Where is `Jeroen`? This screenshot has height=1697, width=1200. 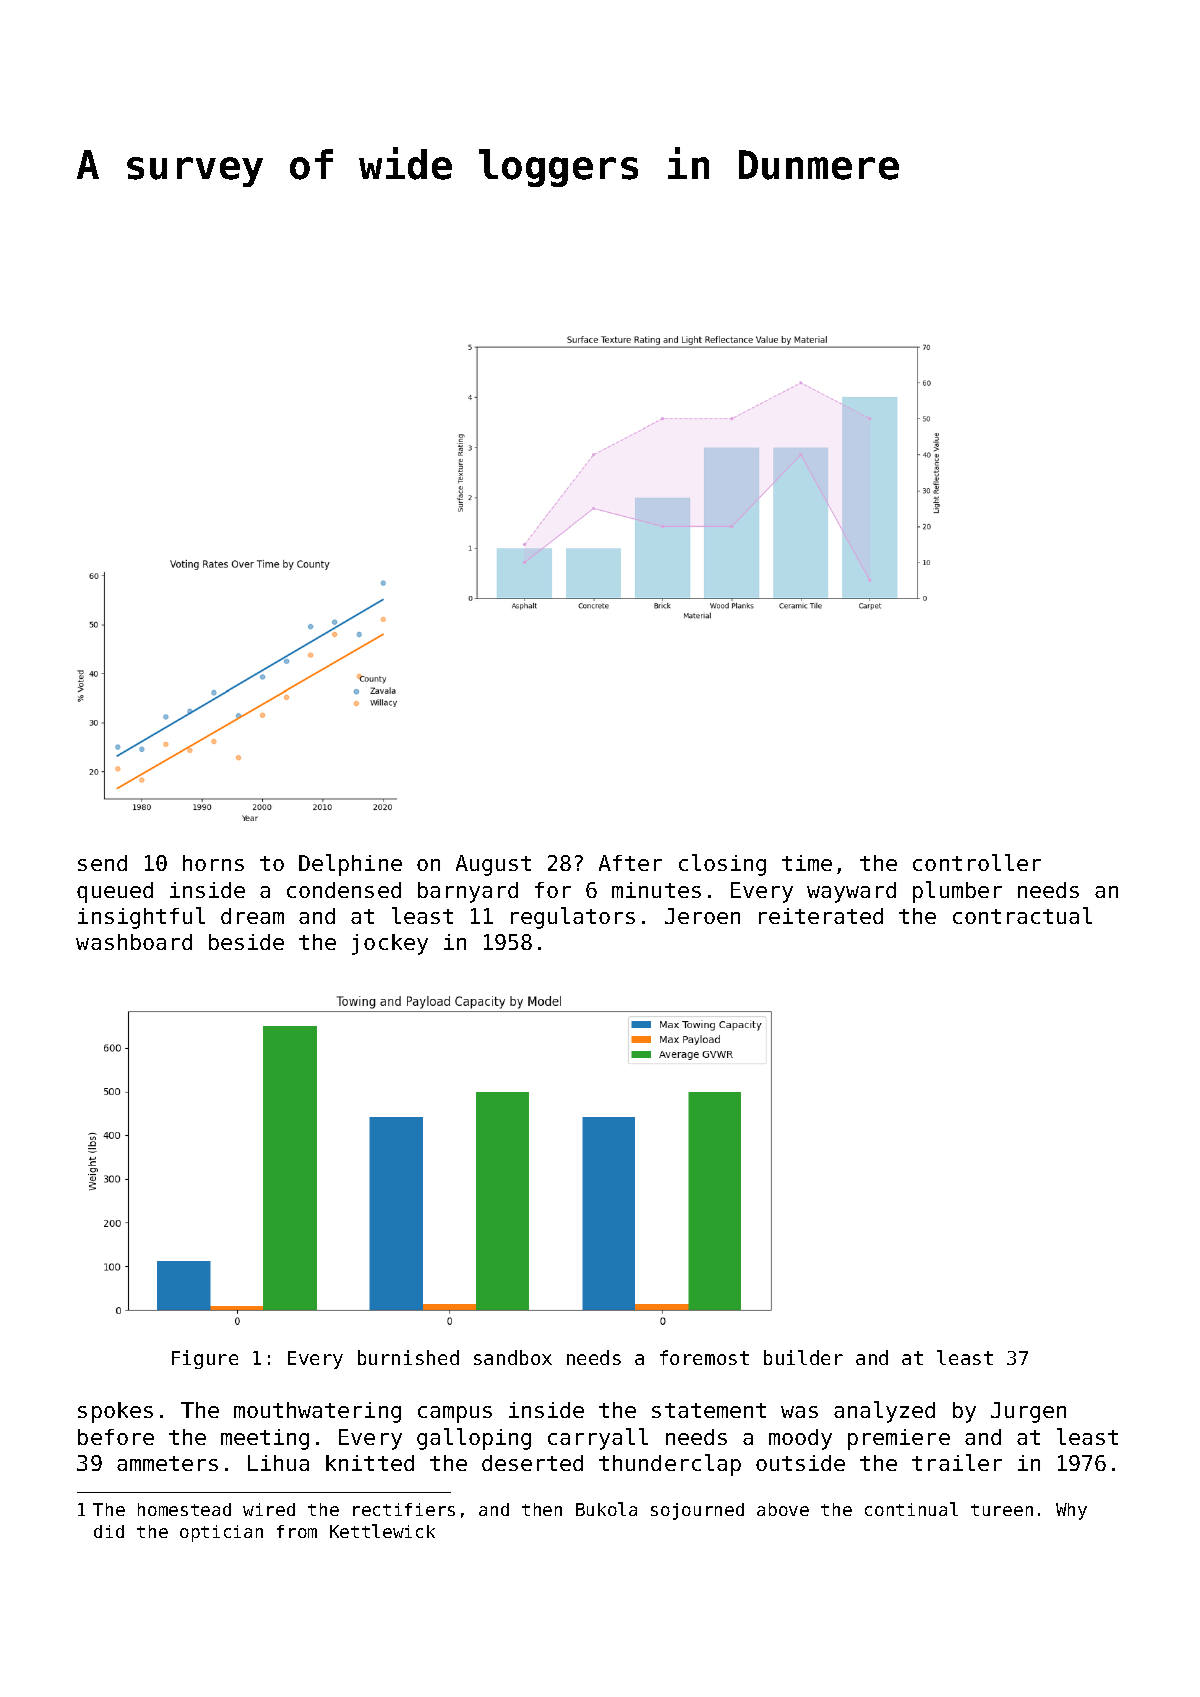
Jeroen is located at coordinates (702, 916).
